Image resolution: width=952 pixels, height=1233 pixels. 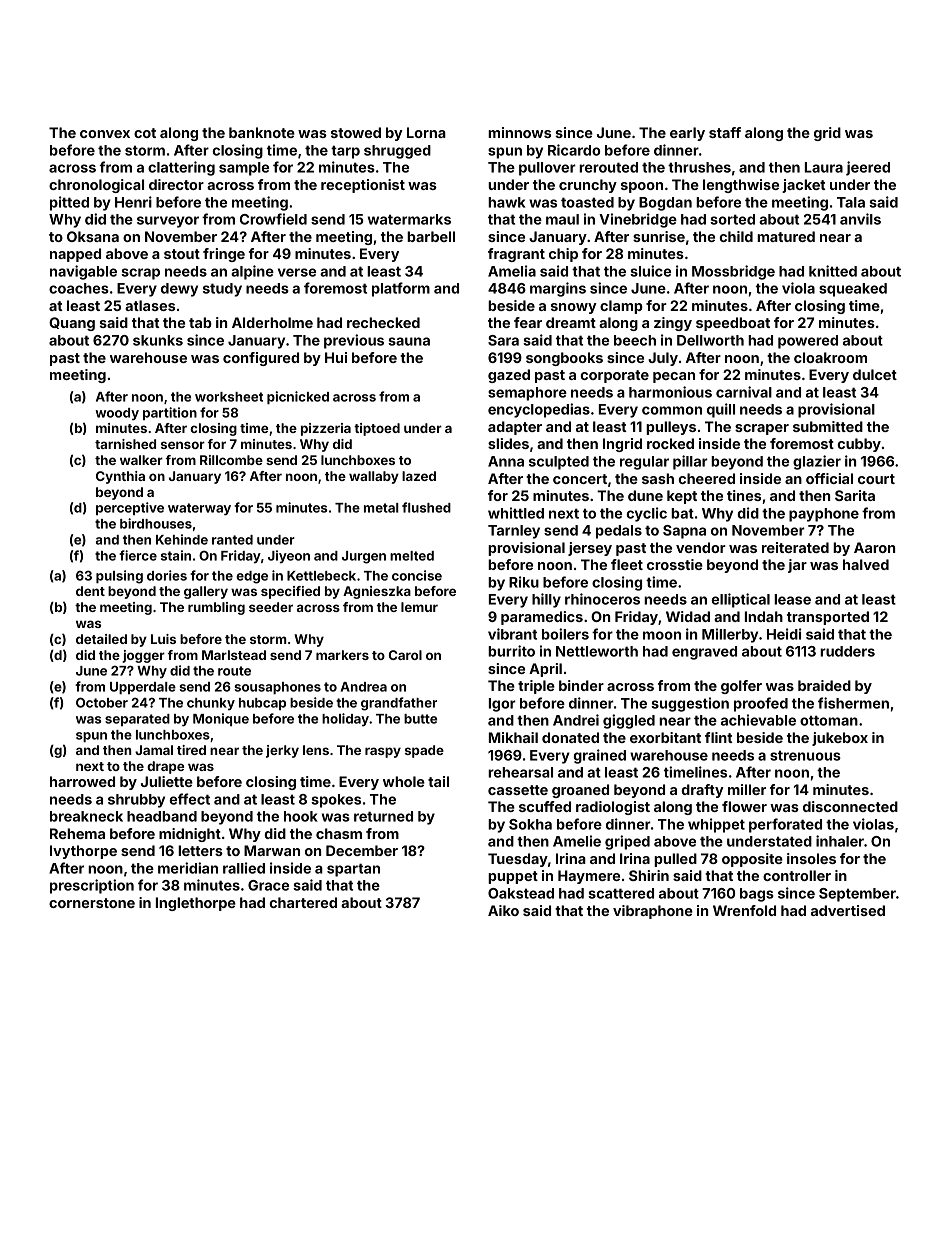 What do you see at coordinates (92, 903) in the image?
I see `cornerstone` at bounding box center [92, 903].
